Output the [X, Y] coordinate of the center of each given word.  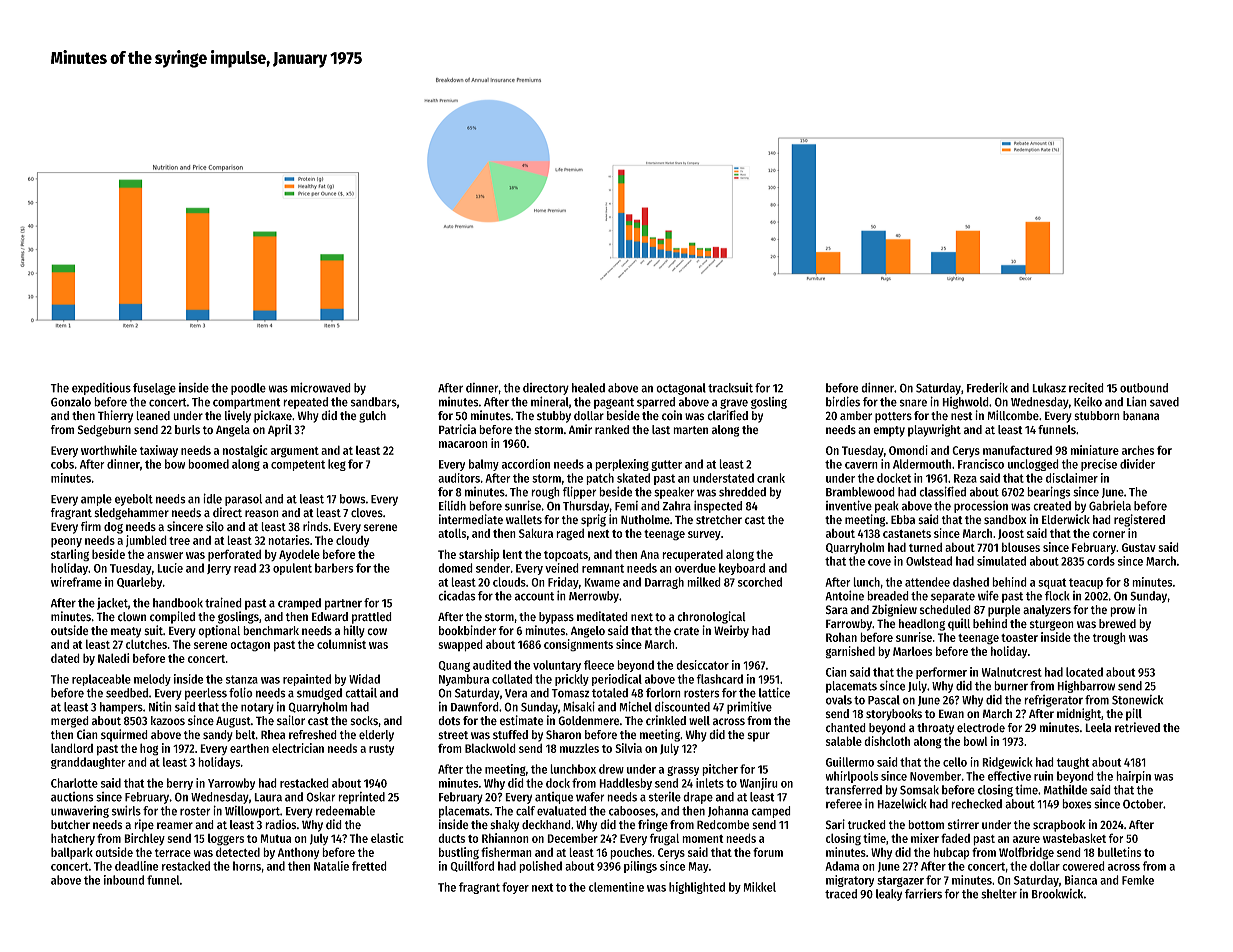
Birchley [144, 839]
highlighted [697, 888]
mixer [925, 838]
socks [364, 721]
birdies [843, 401]
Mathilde [1065, 790]
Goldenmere [589, 721]
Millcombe [1013, 415]
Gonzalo [71, 402]
